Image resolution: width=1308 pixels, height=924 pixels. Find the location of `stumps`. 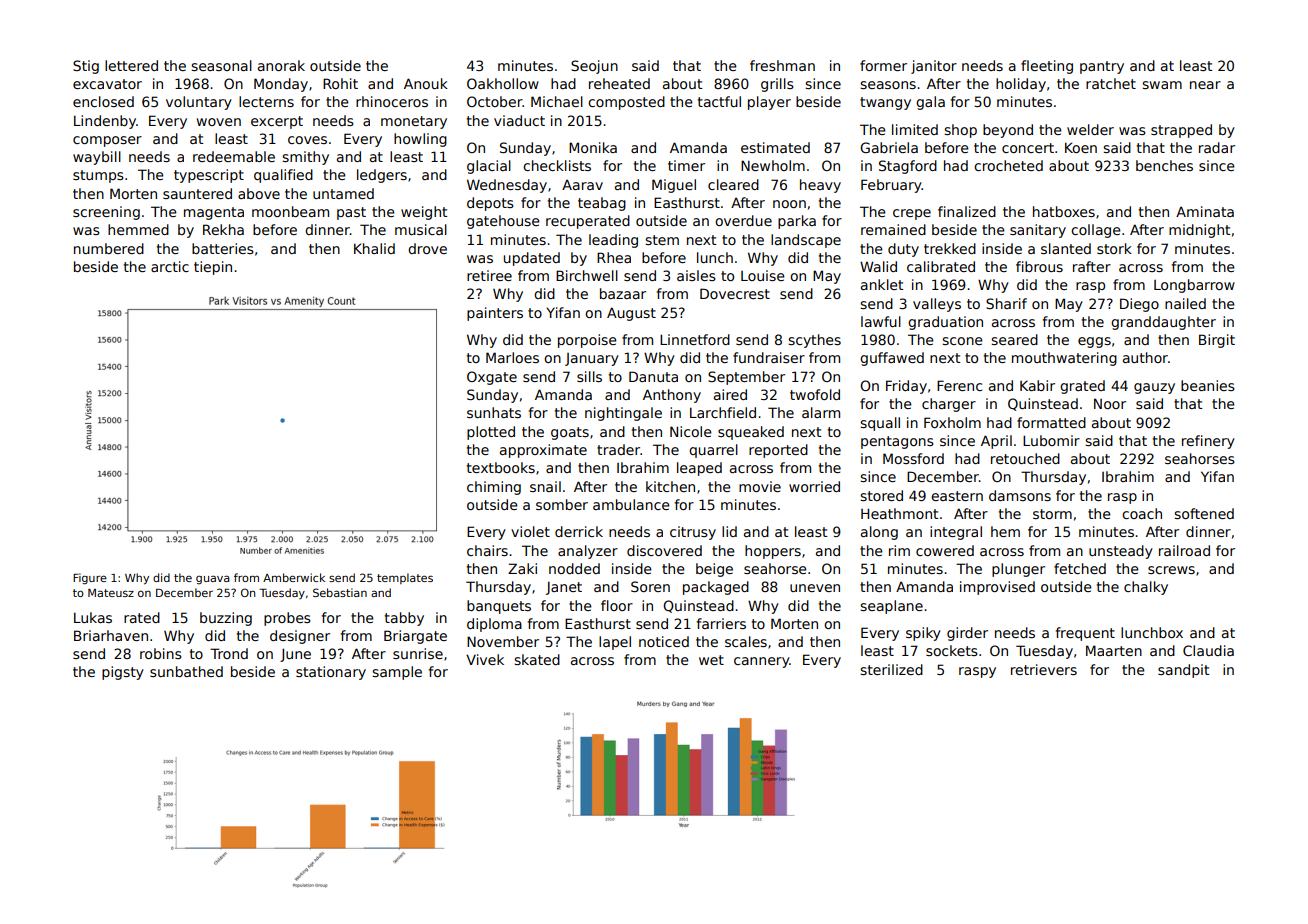

stumps is located at coordinates (98, 176).
